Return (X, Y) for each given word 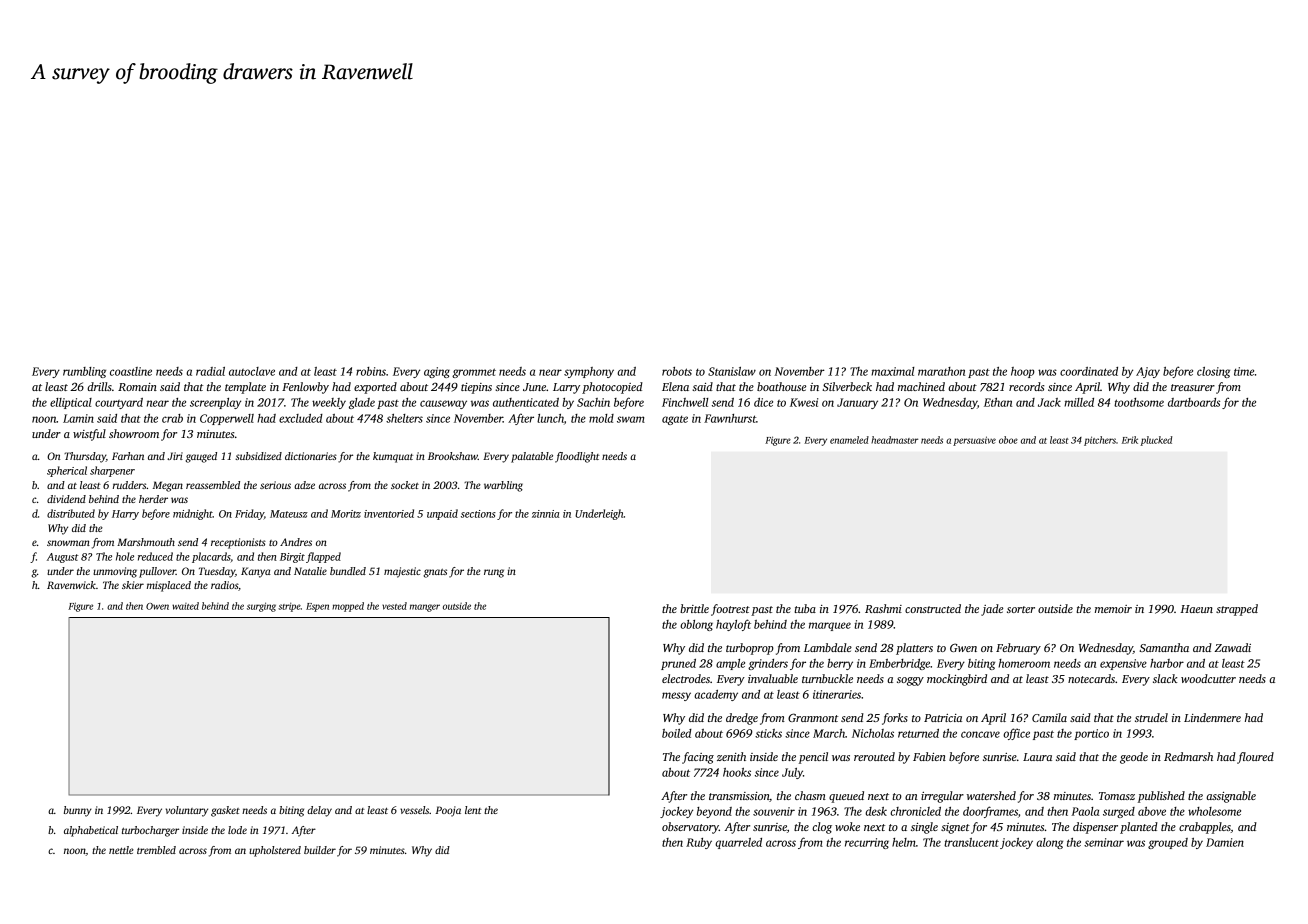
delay (319, 811)
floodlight (577, 457)
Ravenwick (71, 585)
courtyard (119, 403)
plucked (1156, 441)
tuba (805, 608)
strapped (1237, 610)
